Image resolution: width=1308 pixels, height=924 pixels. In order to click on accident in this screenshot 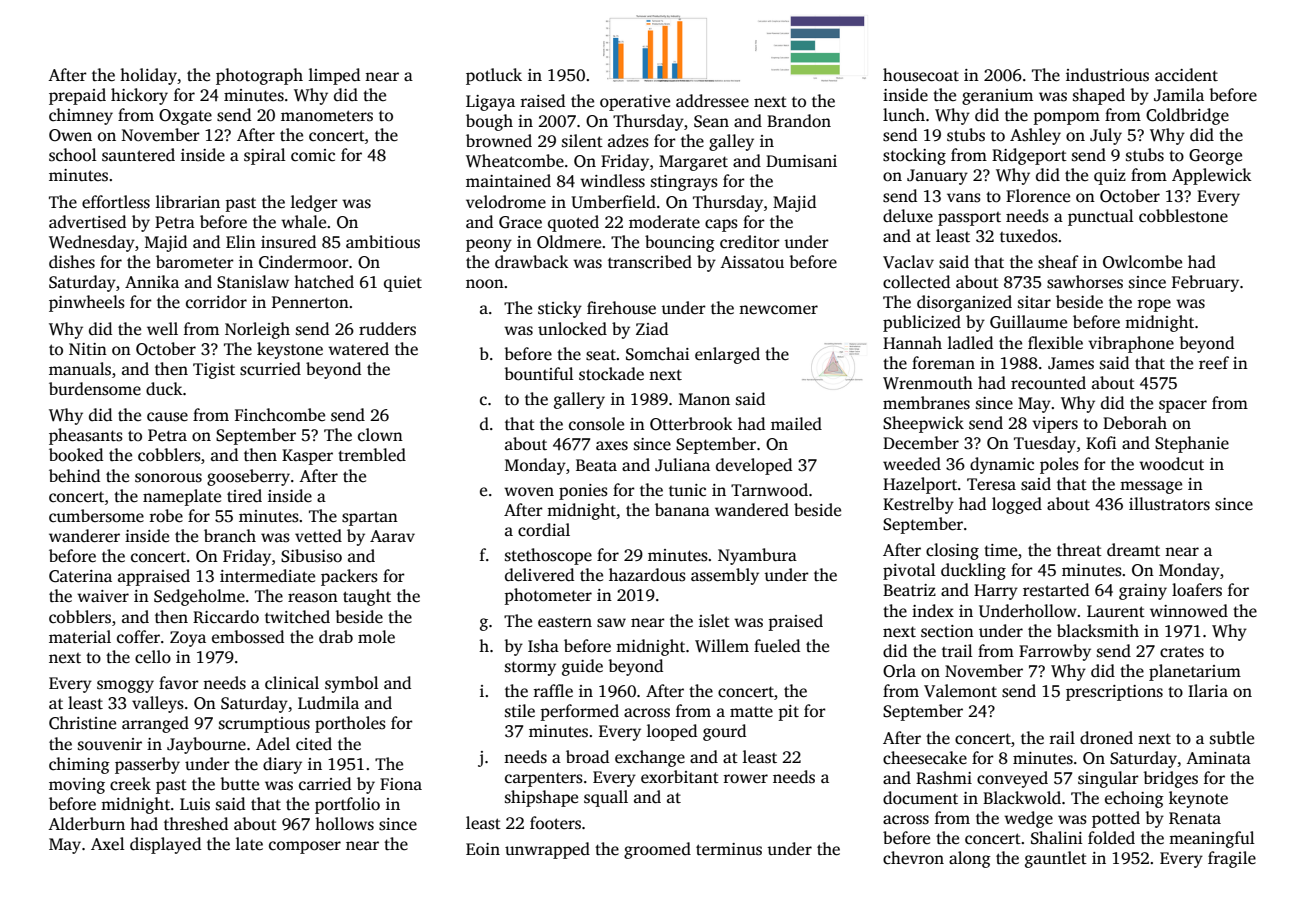, I will do `click(1186, 75)`.
